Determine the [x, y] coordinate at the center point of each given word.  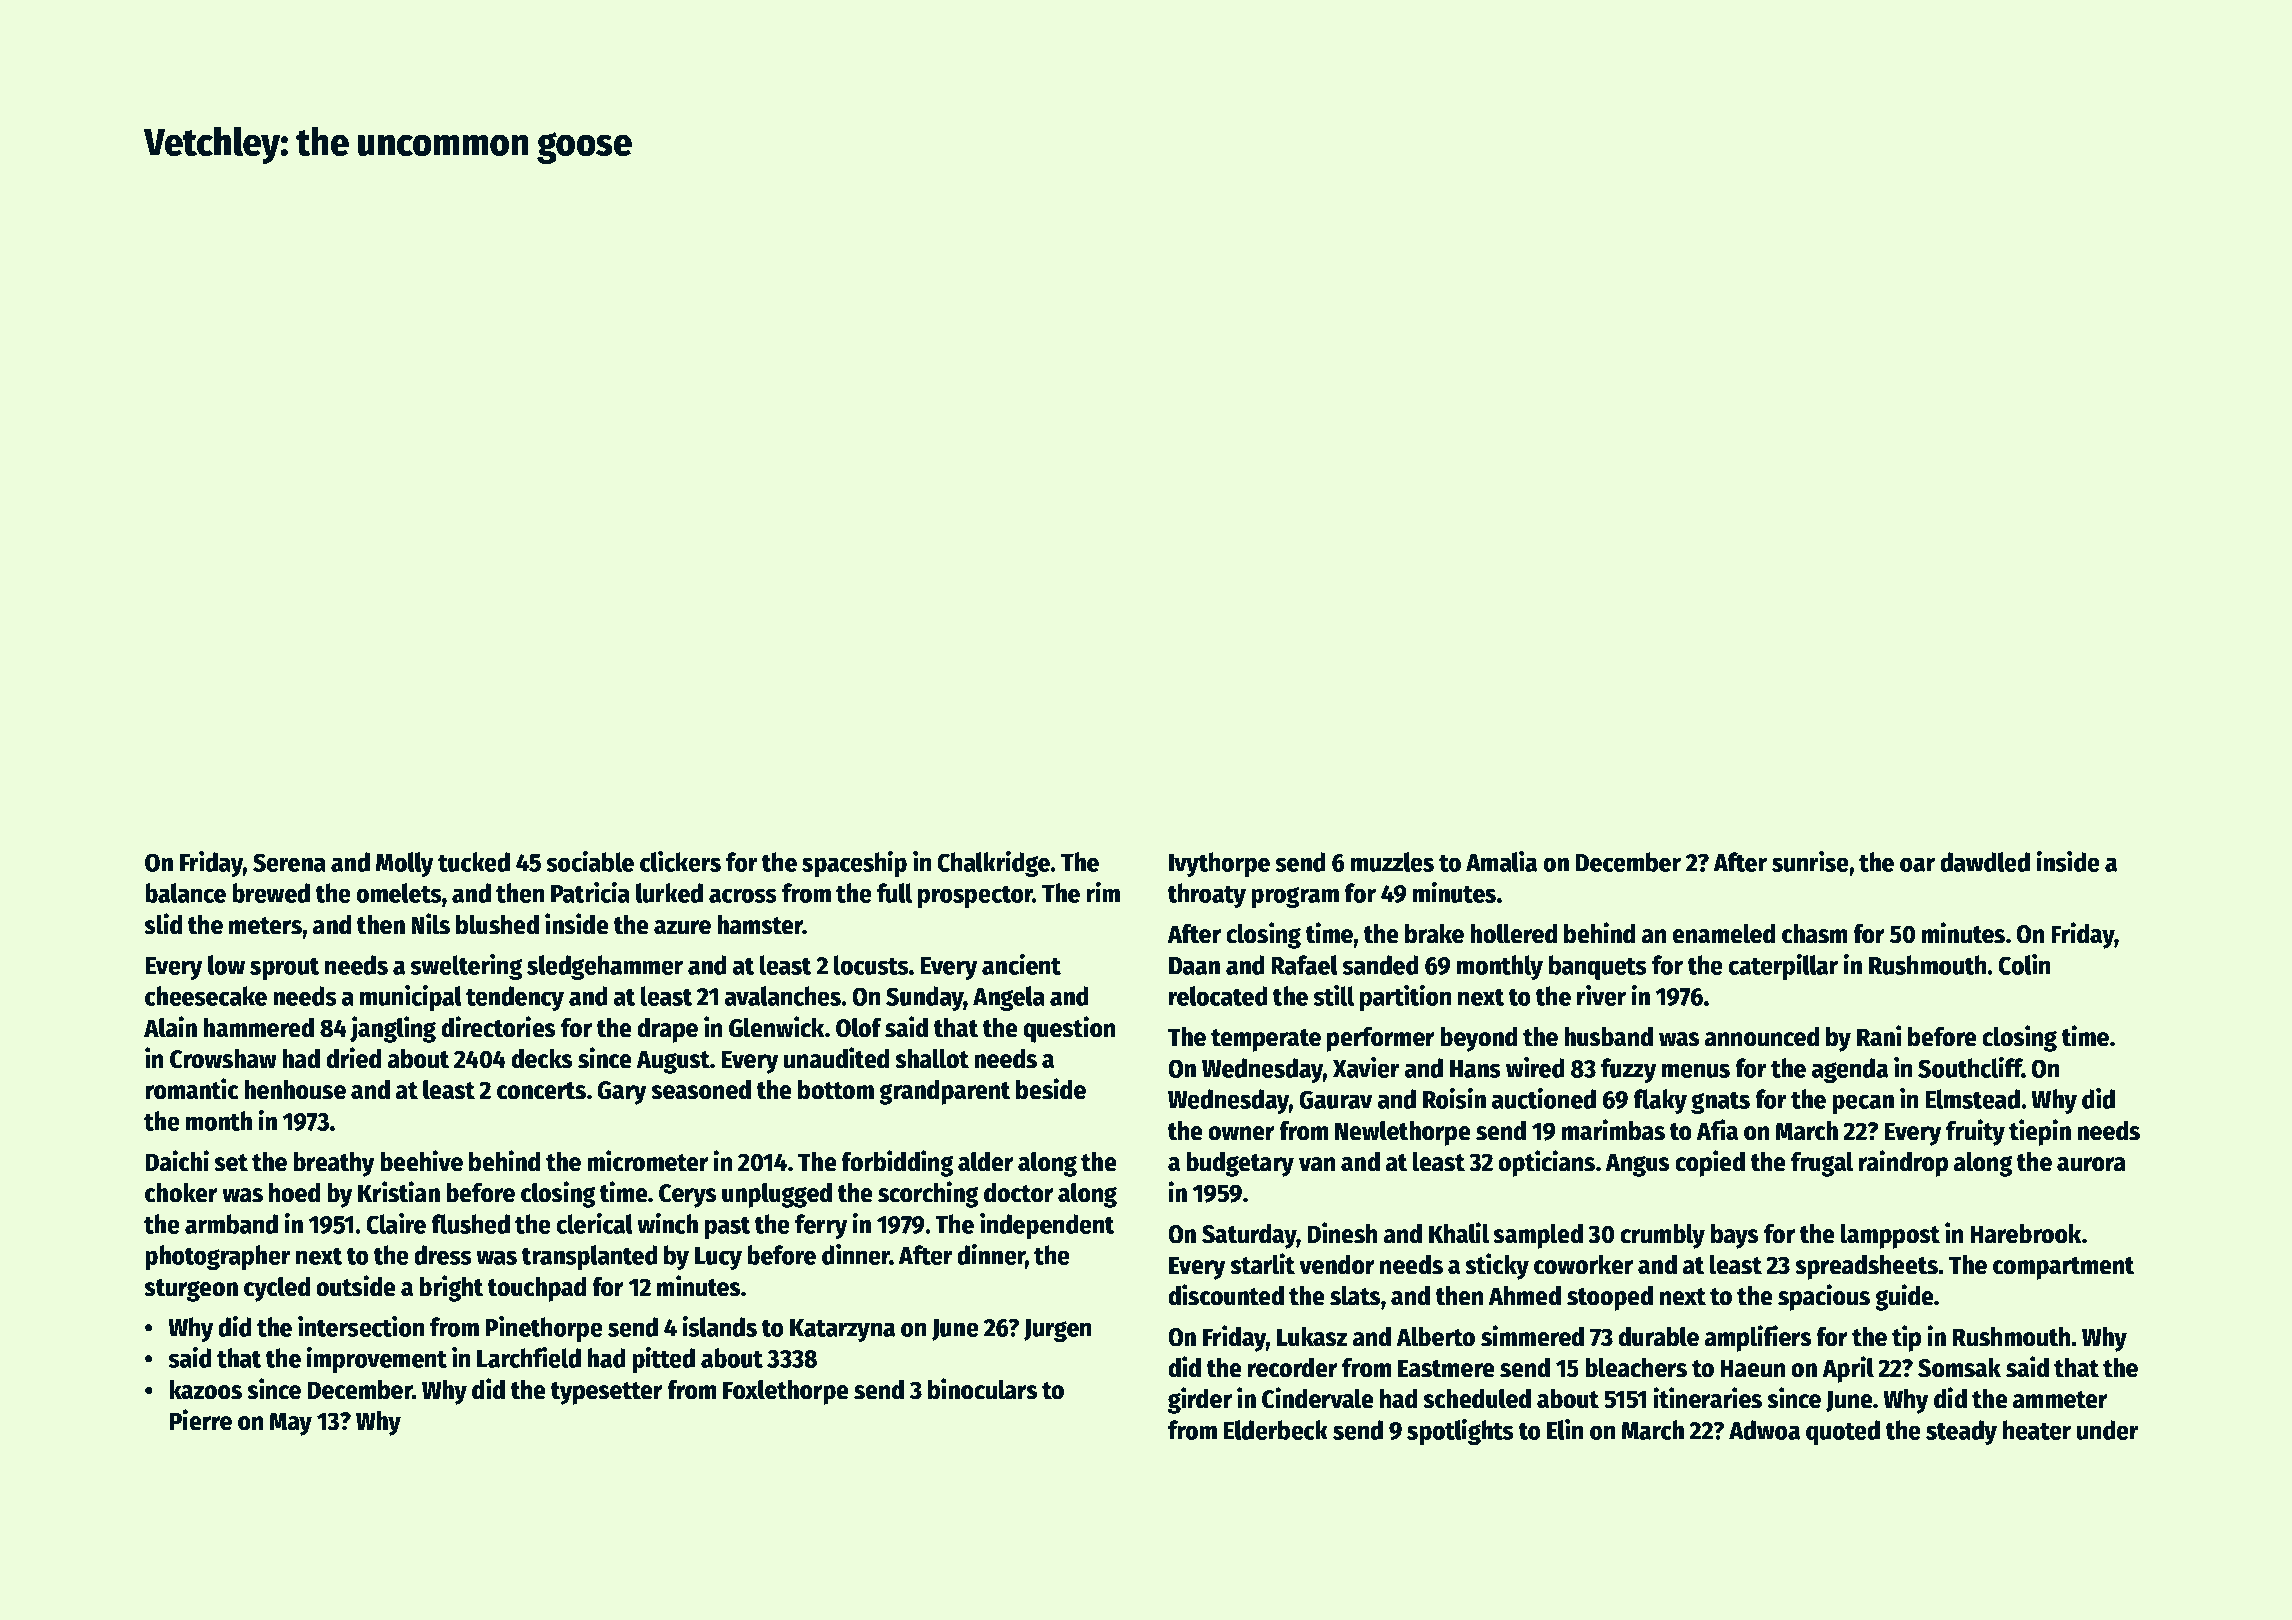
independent [1047, 1226]
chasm [1814, 934]
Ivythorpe [1219, 864]
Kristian [399, 1192]
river [1601, 995]
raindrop [1903, 1163]
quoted [1843, 1432]
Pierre [200, 1420]
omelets [399, 893]
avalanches [783, 996]
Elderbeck [1275, 1430]
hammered [258, 1028]
